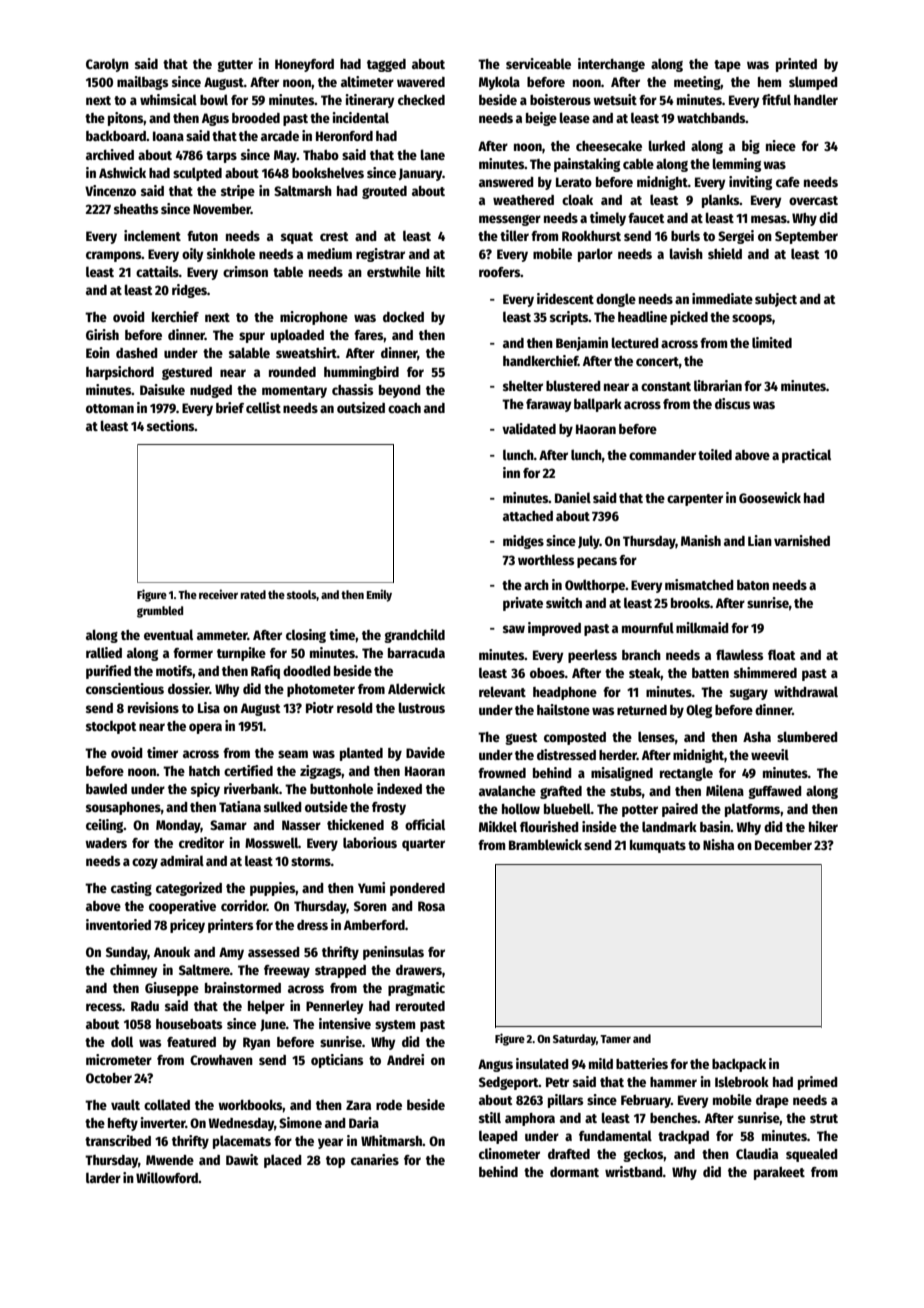  I want to click on Tamer, so click(615, 1039).
